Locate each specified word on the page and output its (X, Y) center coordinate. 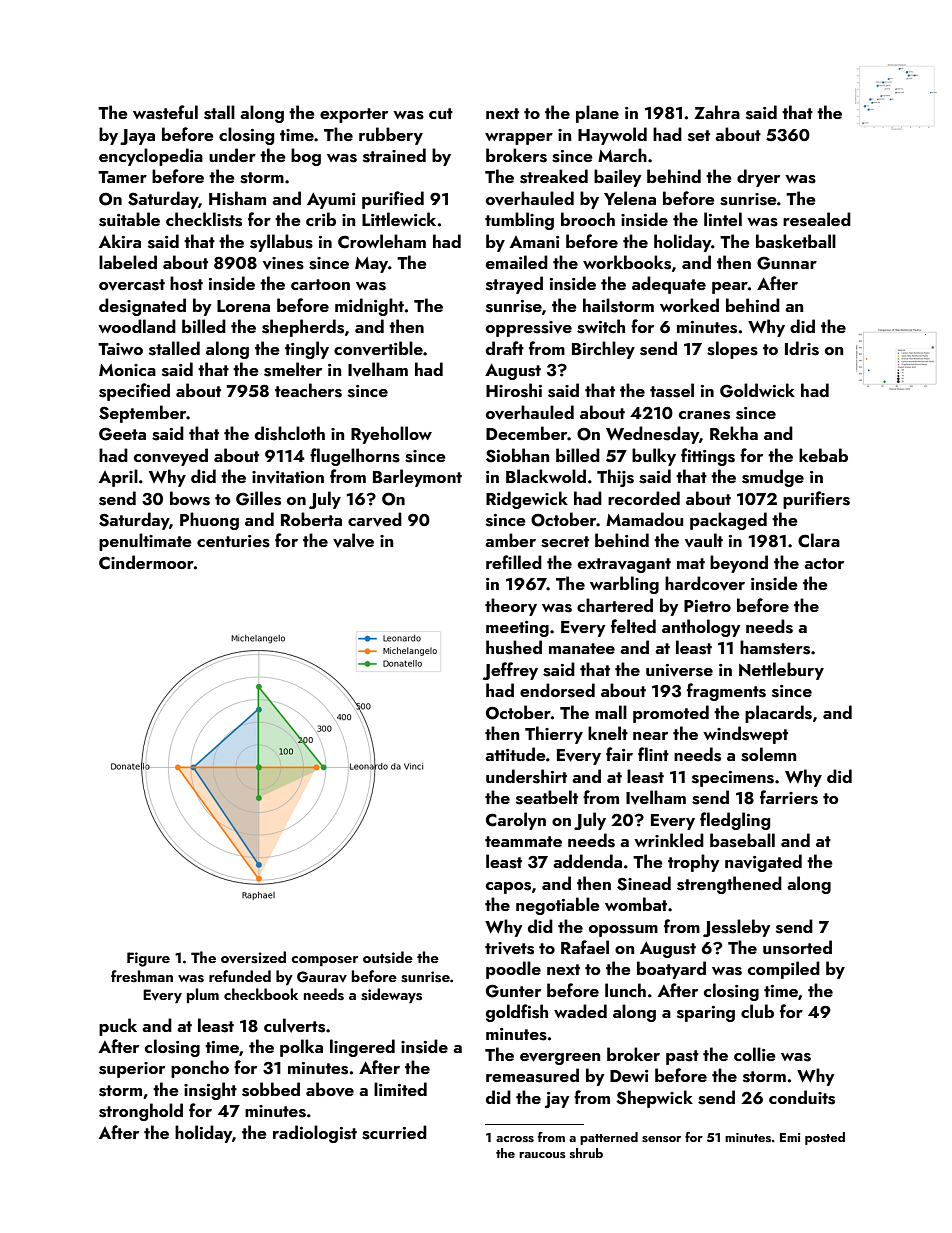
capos (508, 888)
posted (825, 1138)
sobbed (271, 1089)
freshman (142, 976)
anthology (701, 628)
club (757, 1011)
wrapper (519, 139)
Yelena (630, 198)
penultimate (145, 542)
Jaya (137, 137)
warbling (624, 585)
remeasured (532, 1075)
